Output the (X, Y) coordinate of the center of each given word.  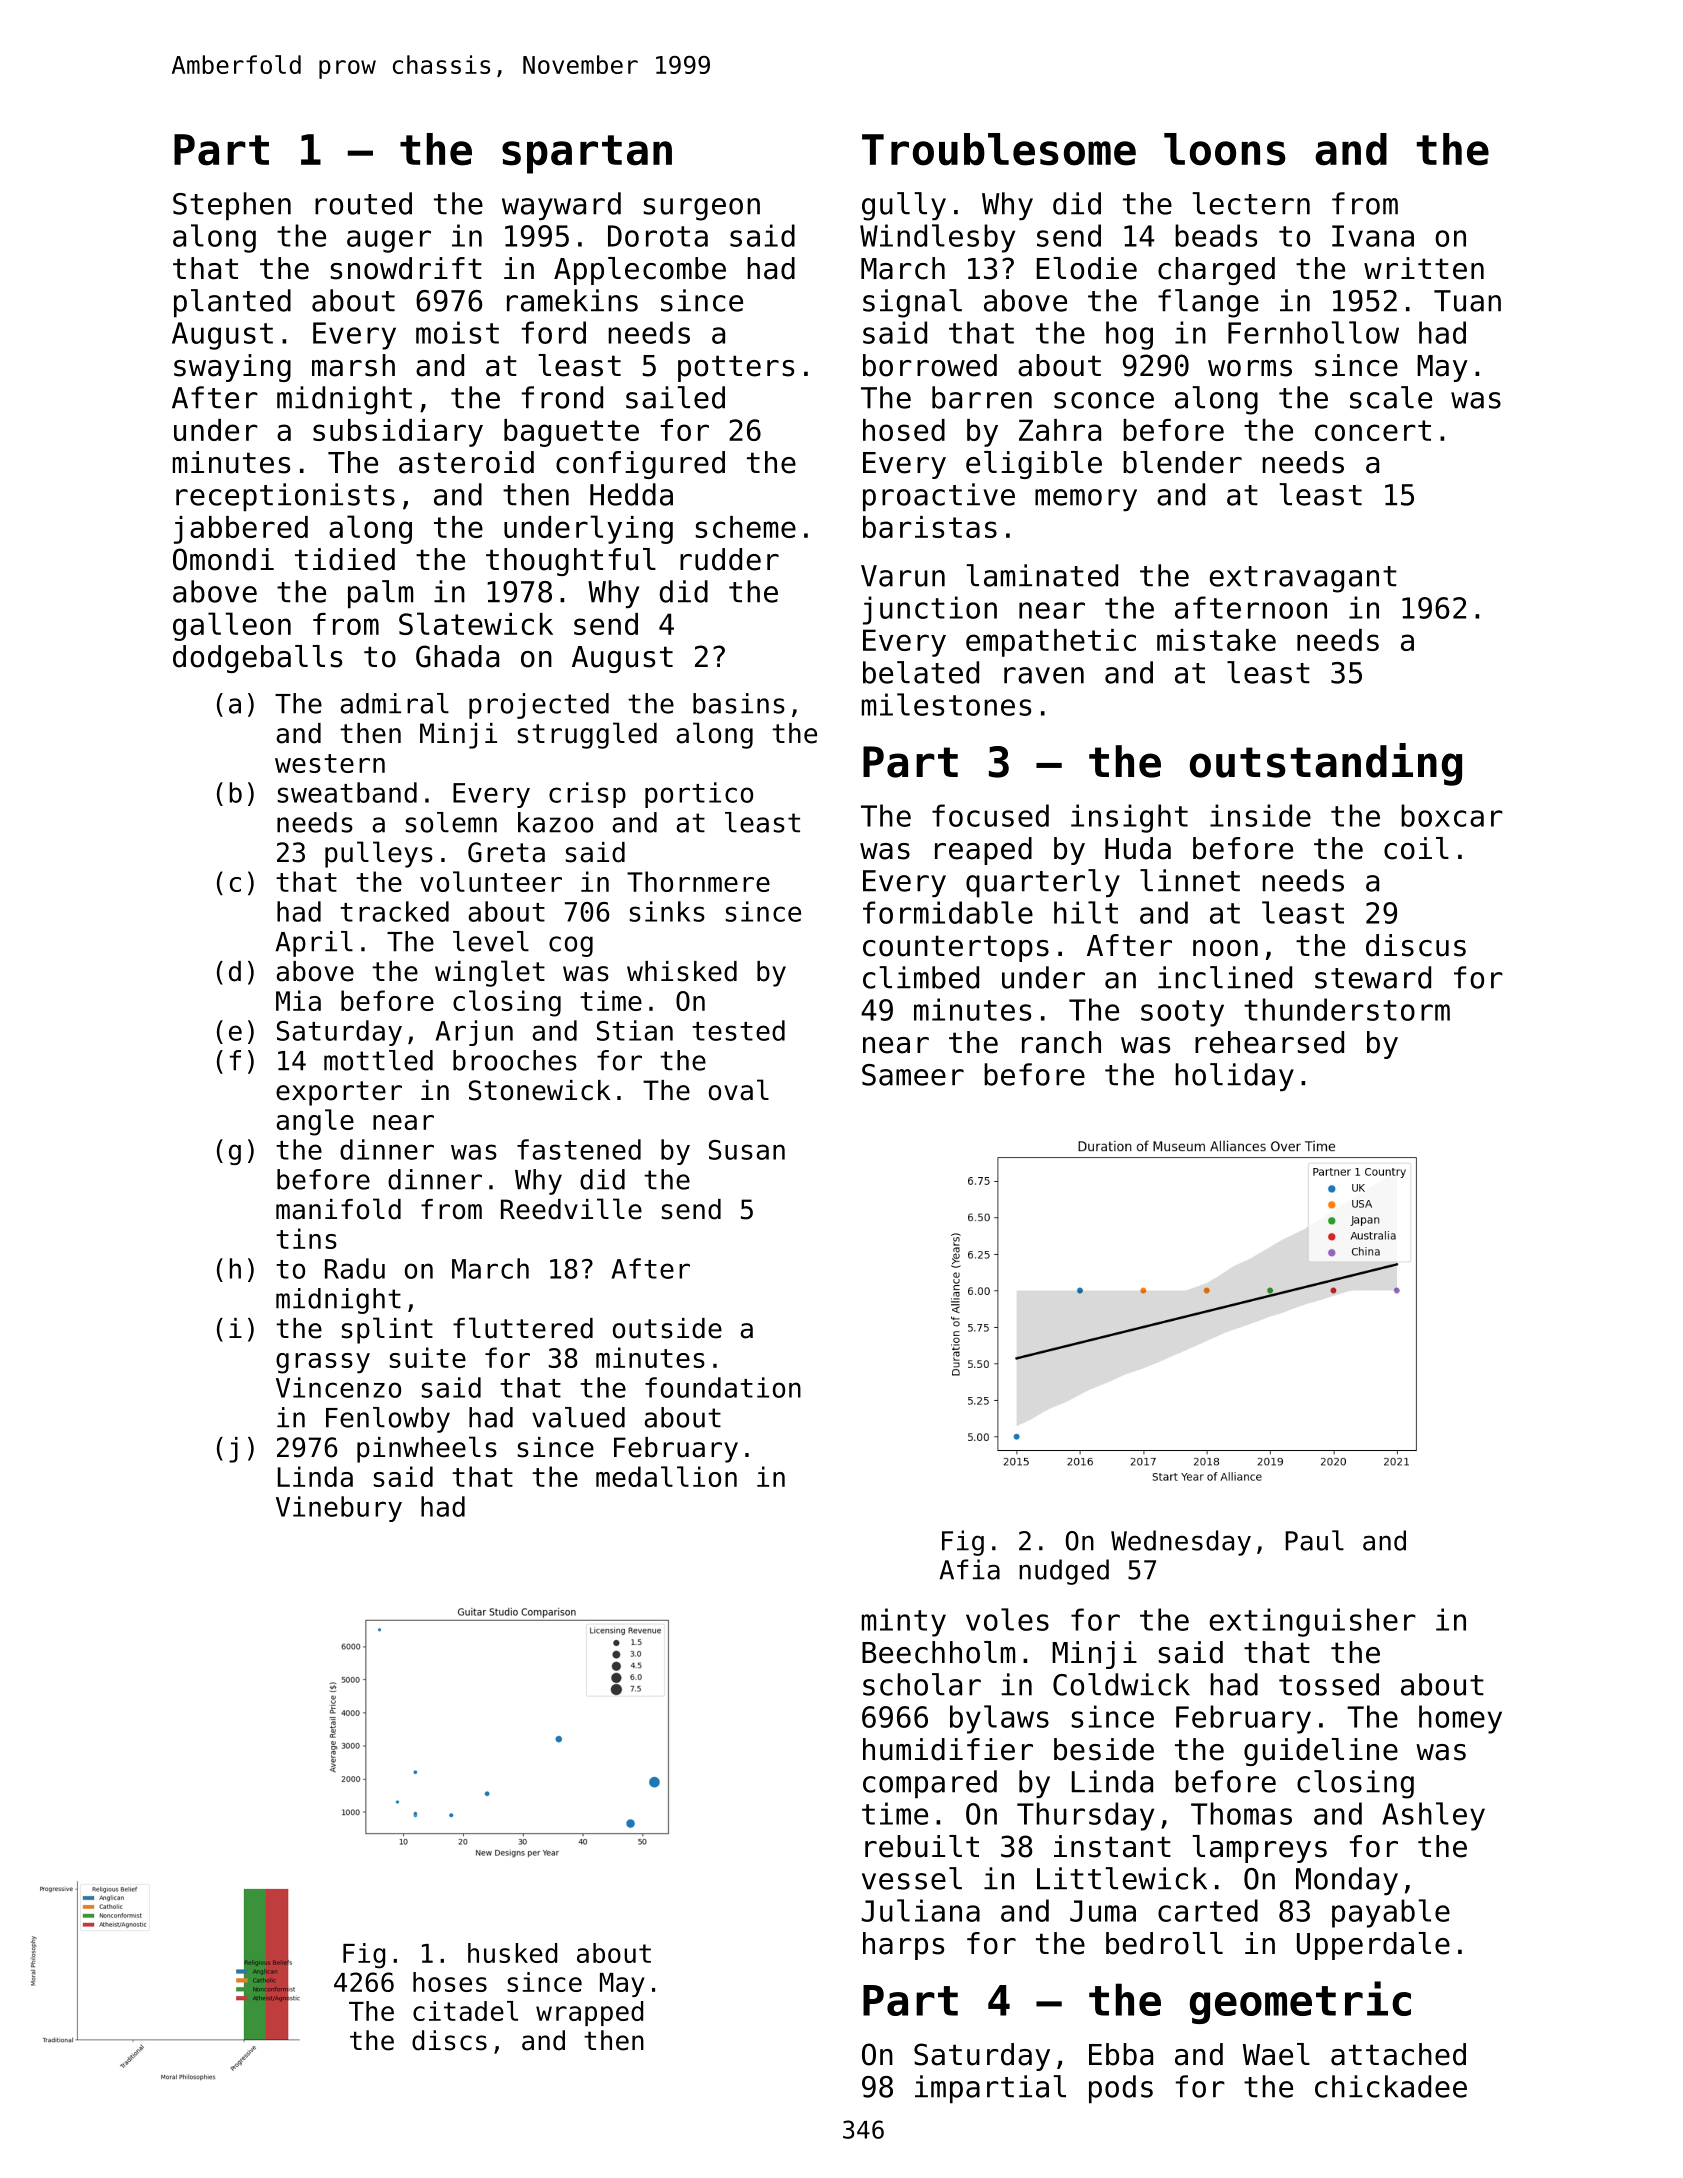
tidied (345, 559)
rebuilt (922, 1846)
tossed (1329, 1684)
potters (736, 368)
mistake (1216, 640)
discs (449, 2040)
